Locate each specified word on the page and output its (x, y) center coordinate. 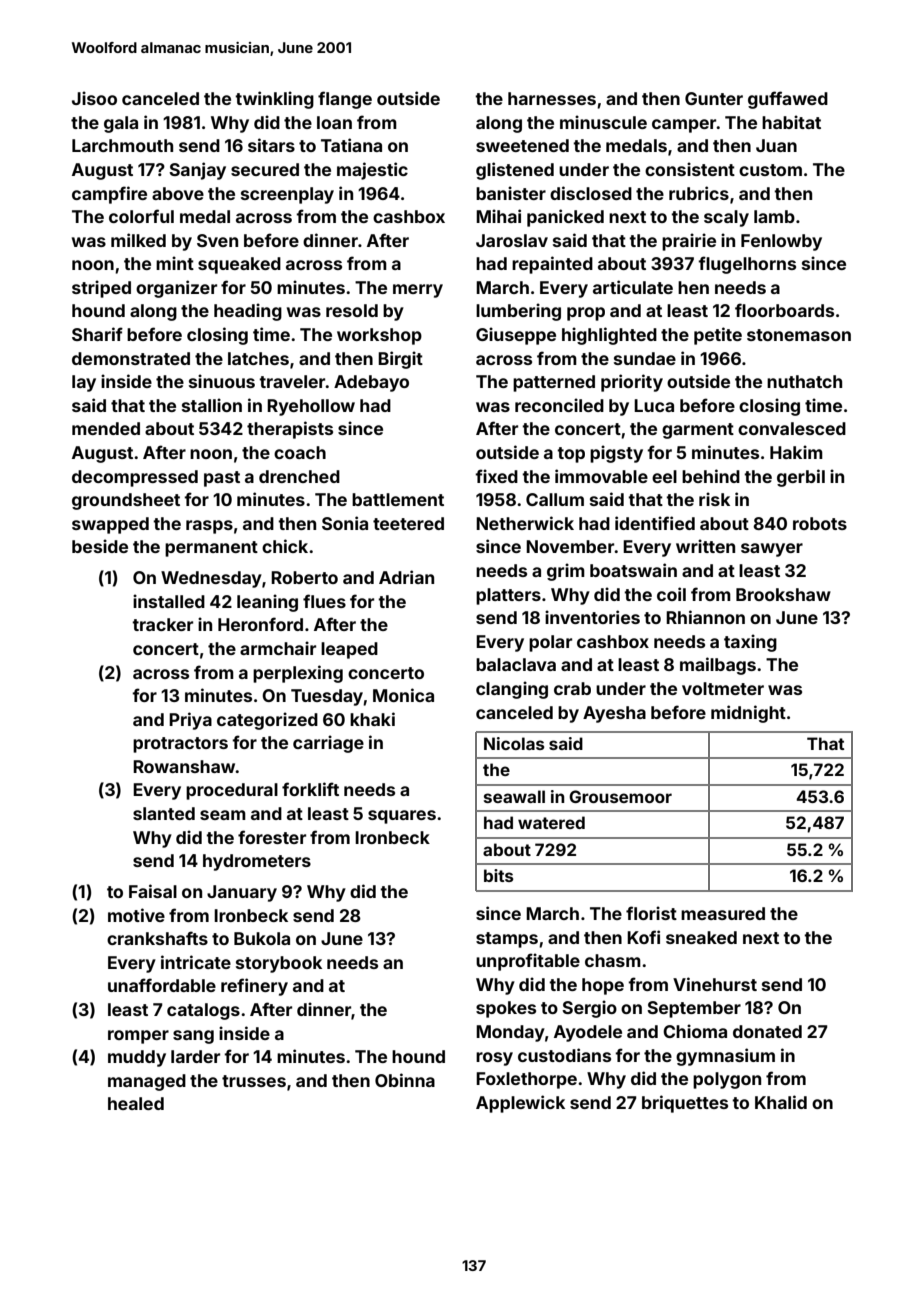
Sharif (97, 334)
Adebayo (371, 383)
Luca (654, 405)
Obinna (405, 1080)
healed (136, 1103)
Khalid (781, 1102)
